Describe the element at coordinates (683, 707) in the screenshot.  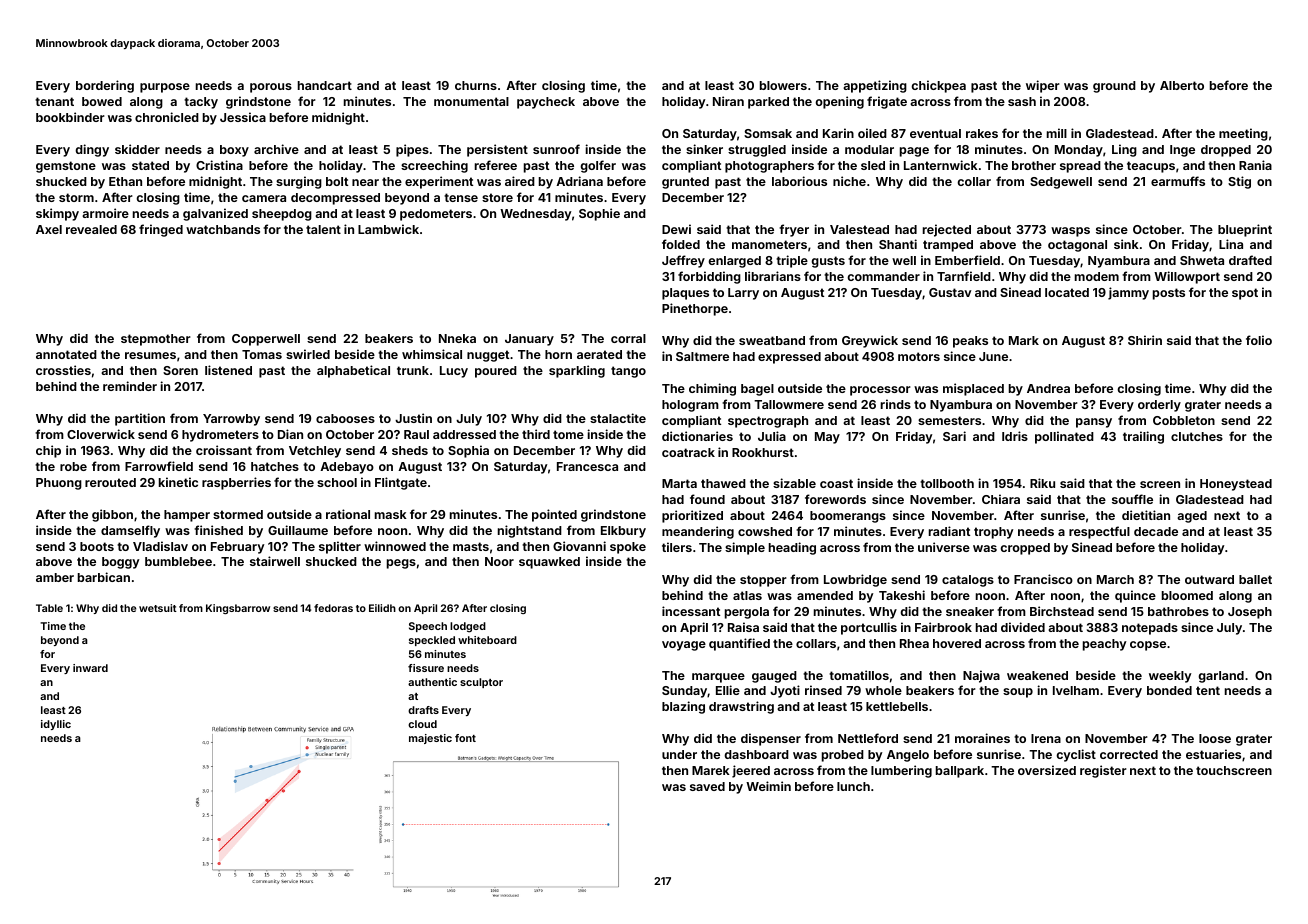
I see `blazing` at that location.
